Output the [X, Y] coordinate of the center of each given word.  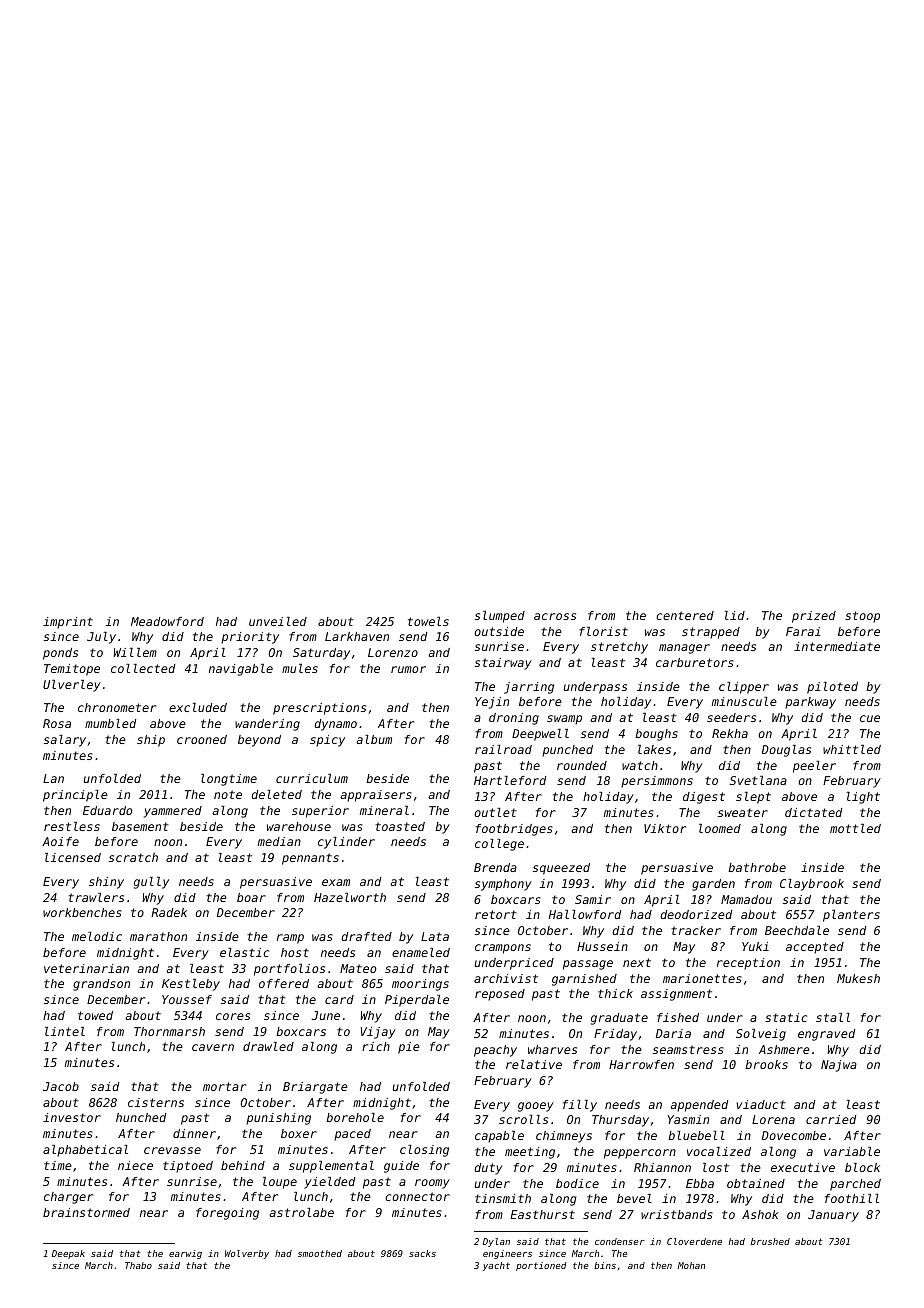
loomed [720, 828]
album [374, 739]
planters [851, 916]
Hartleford [510, 780]
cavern [213, 1047]
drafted [367, 936]
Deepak [68, 1254]
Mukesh [858, 978]
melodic [97, 936]
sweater [743, 812]
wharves [552, 1049]
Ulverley [72, 686]
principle [75, 796]
